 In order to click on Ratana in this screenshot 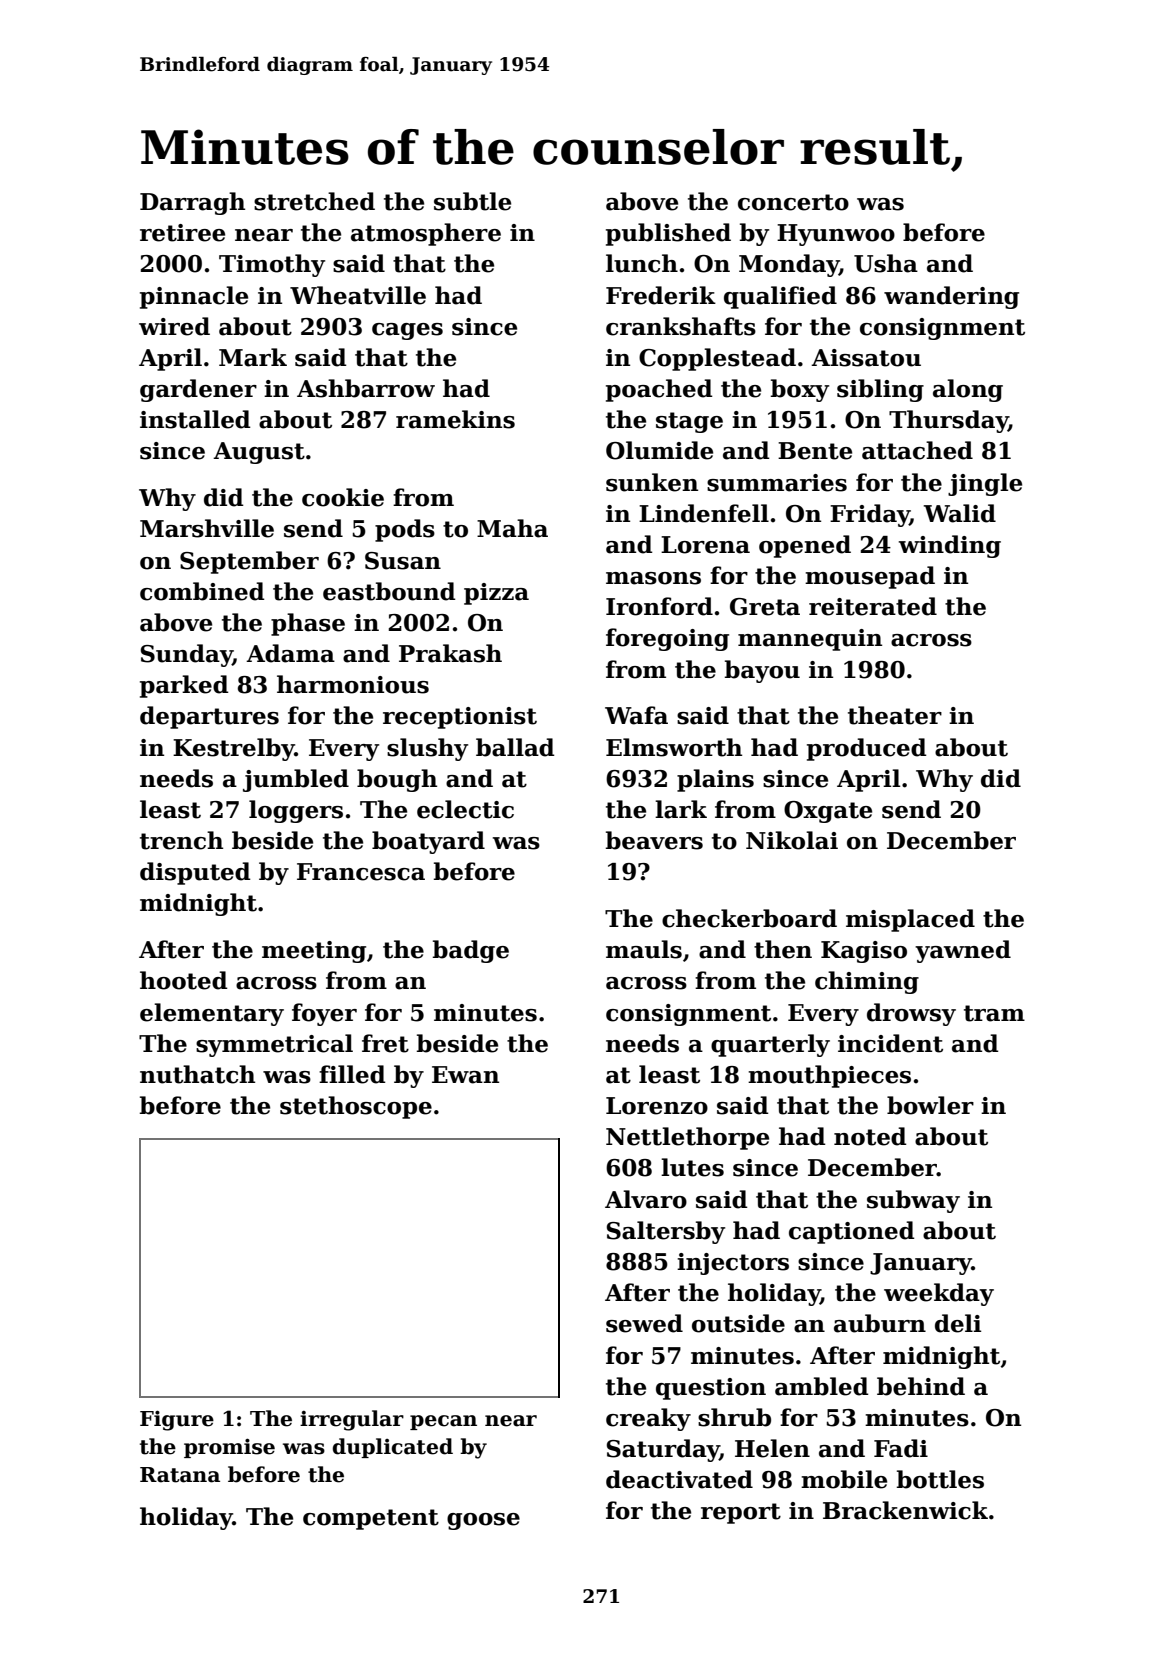, I will do `click(180, 1475)`.
